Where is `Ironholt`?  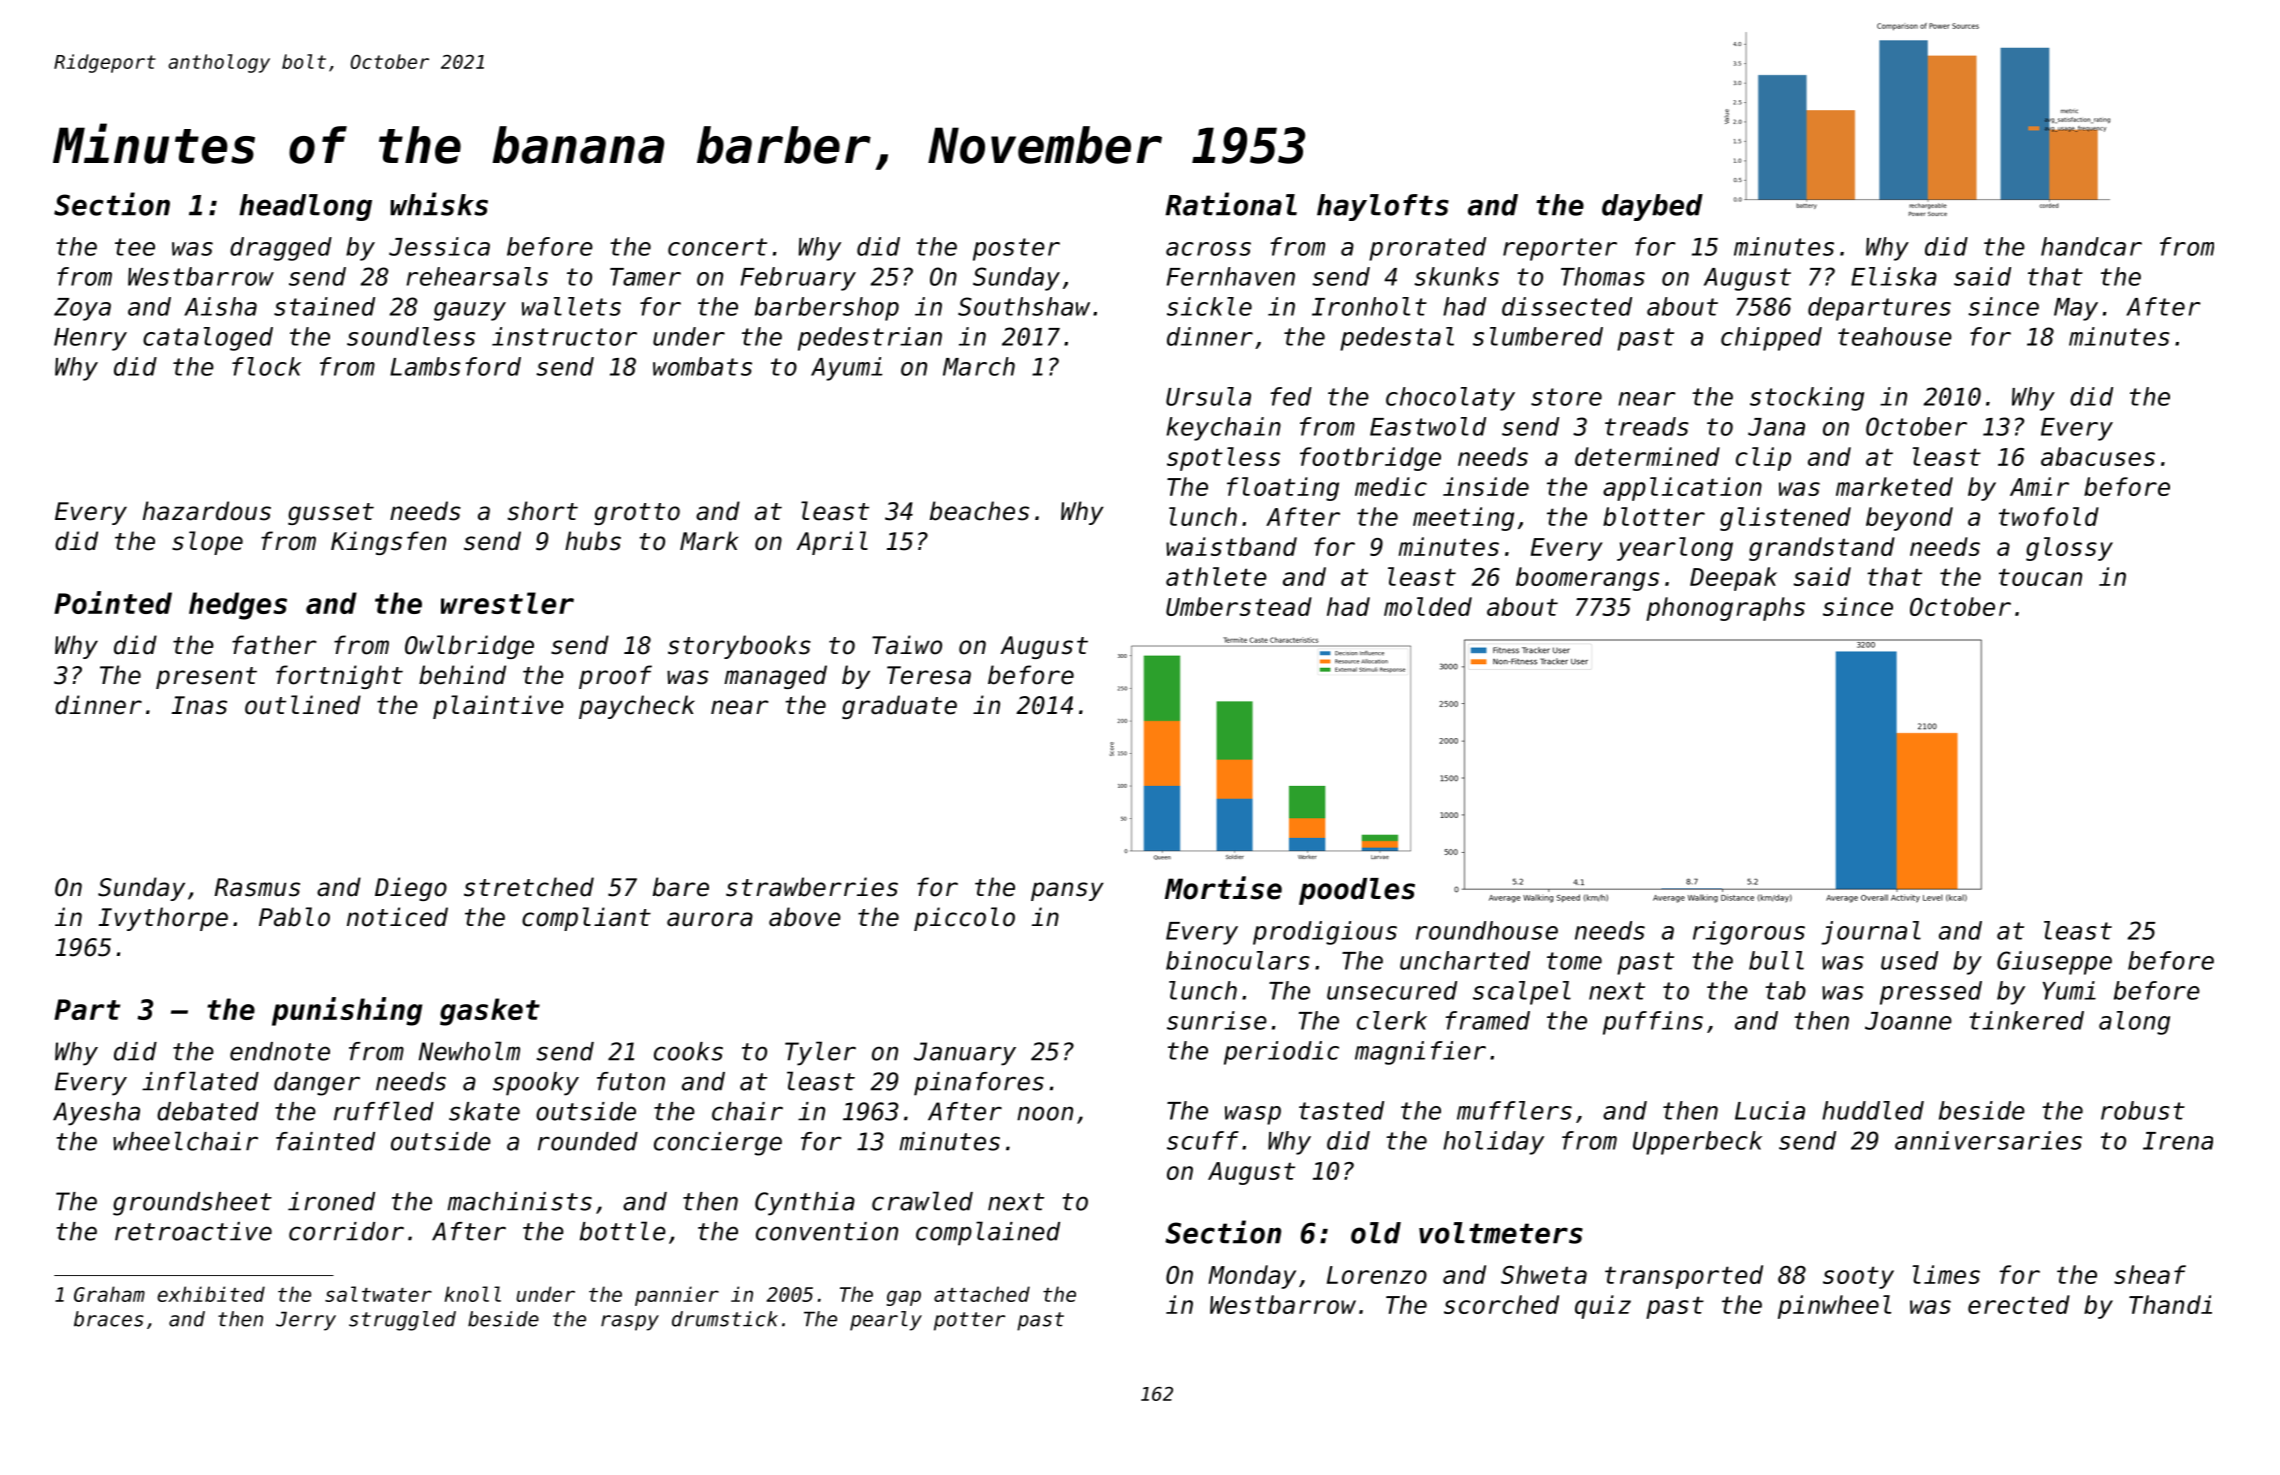
Ironholt is located at coordinates (1369, 306).
